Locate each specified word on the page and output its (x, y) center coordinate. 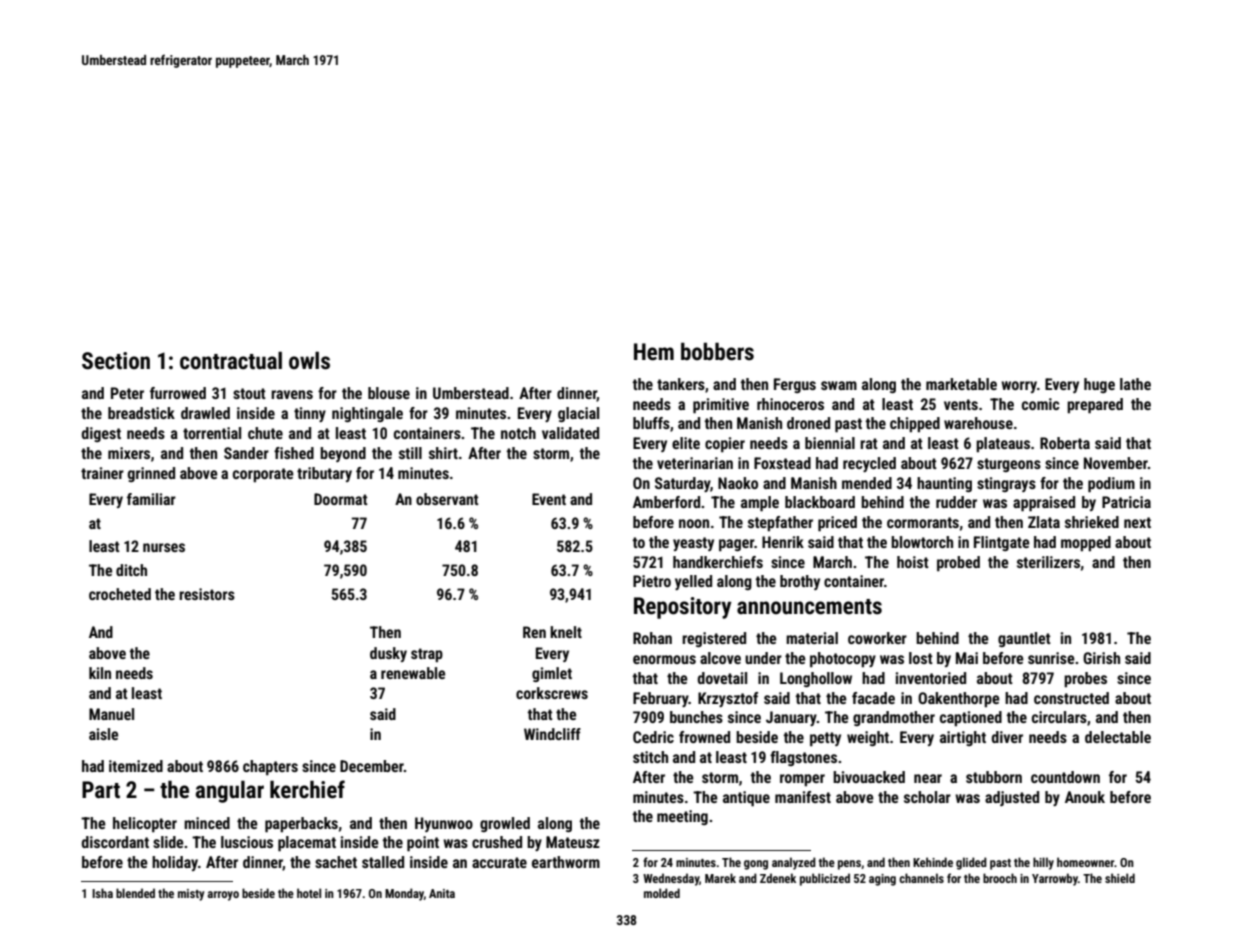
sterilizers (1048, 562)
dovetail (722, 678)
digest (101, 434)
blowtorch (922, 542)
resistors (207, 594)
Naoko (738, 483)
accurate (499, 862)
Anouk (1085, 797)
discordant (115, 842)
